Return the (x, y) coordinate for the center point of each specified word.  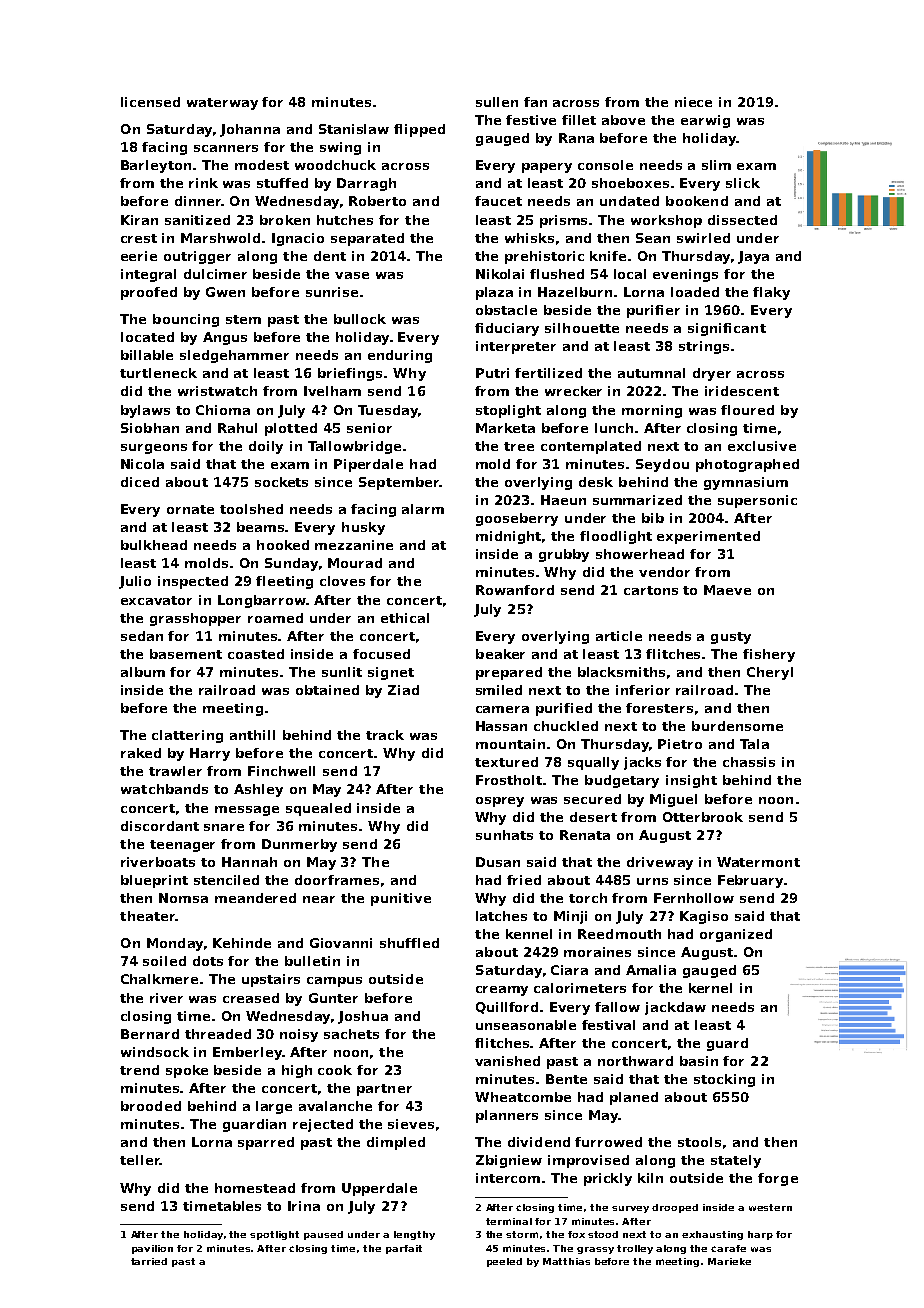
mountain (510, 744)
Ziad (403, 690)
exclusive (762, 446)
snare (224, 827)
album (143, 672)
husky (363, 528)
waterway (222, 104)
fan (535, 102)
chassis (749, 762)
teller (140, 1160)
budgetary (622, 781)
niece (693, 102)
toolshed (251, 509)
